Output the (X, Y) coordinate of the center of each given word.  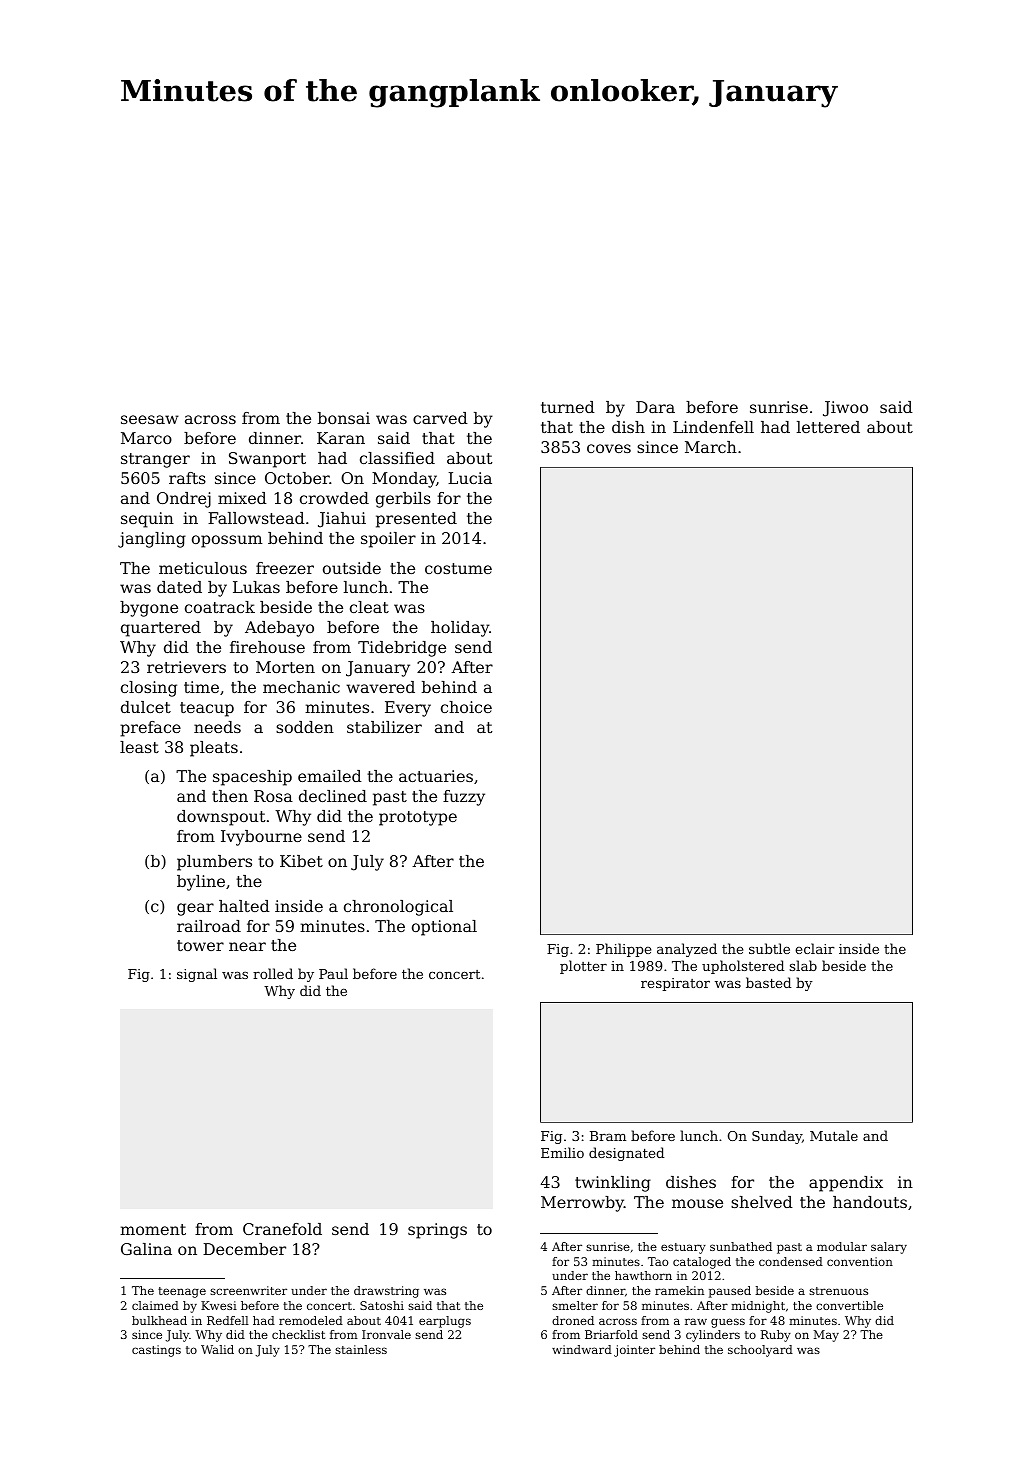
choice (466, 707)
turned (568, 407)
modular (842, 1246)
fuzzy (464, 798)
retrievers (186, 667)
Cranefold (282, 1229)
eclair (815, 948)
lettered (828, 427)
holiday (460, 629)
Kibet (301, 861)
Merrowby (582, 1204)
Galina (146, 1249)
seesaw (150, 419)
